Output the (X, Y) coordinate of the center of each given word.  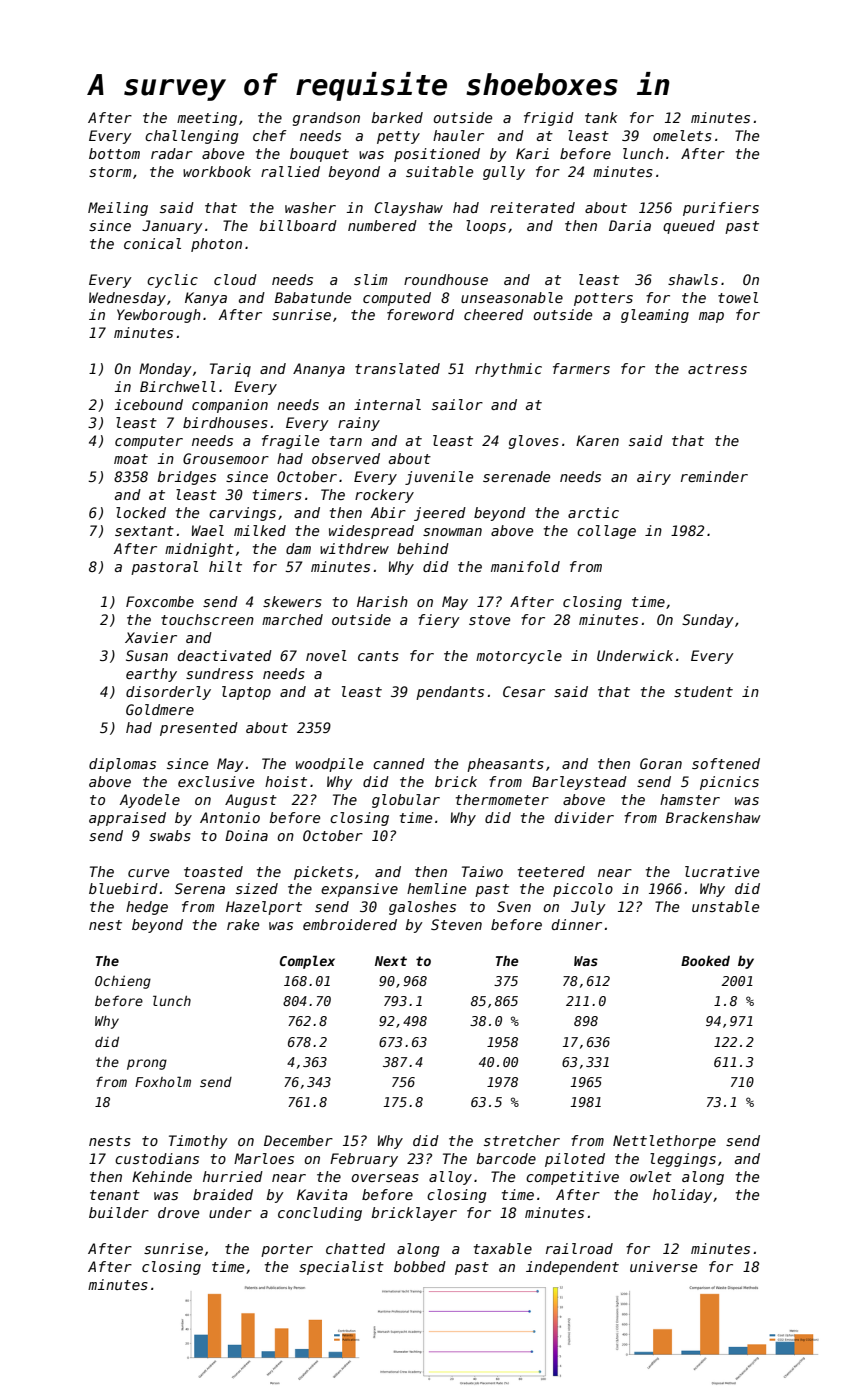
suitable (439, 171)
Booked (705, 961)
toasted (213, 871)
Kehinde (162, 1176)
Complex (307, 962)
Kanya (206, 299)
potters (603, 299)
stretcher (522, 1140)
